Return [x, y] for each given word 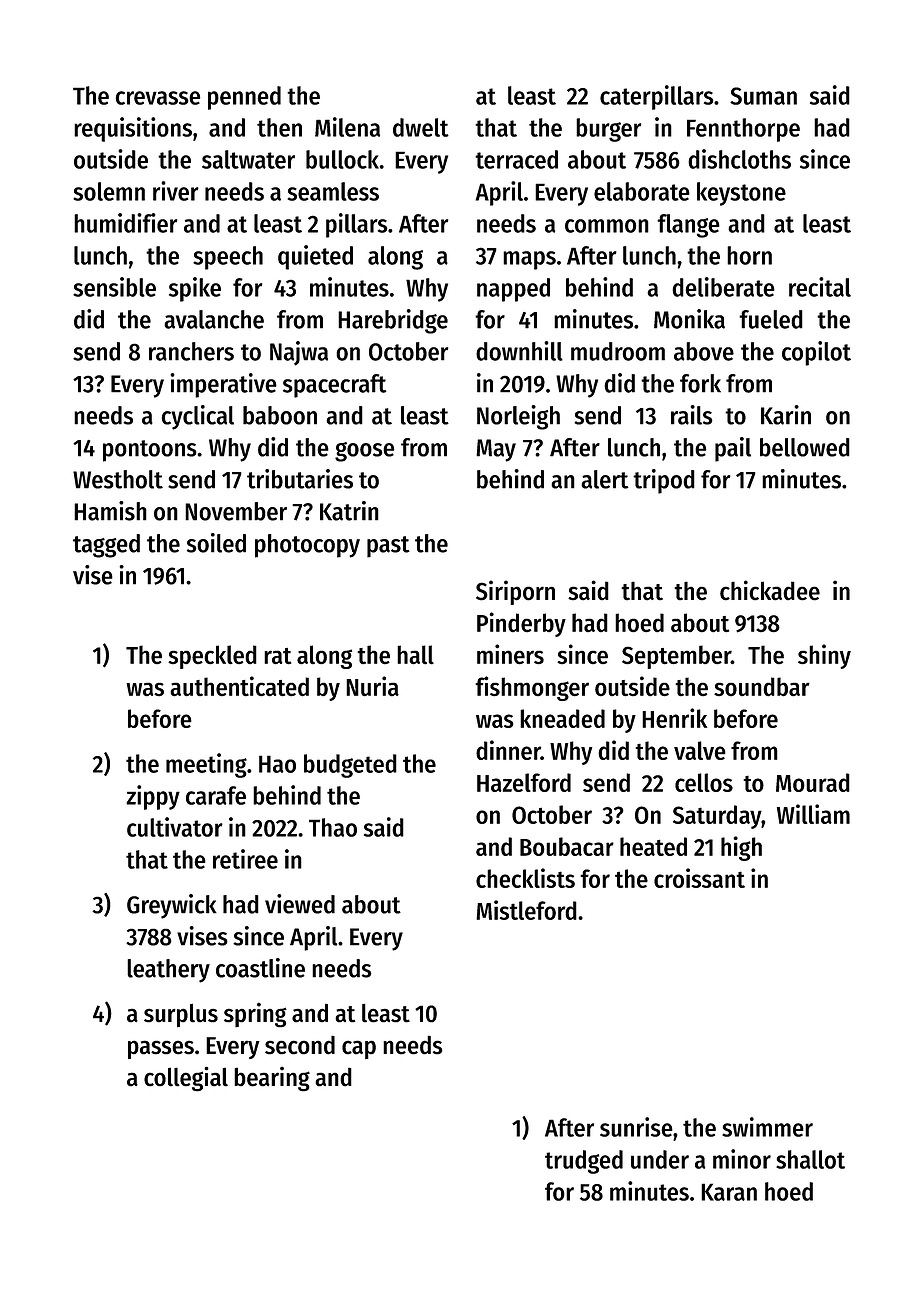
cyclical [198, 417]
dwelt [421, 127]
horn [749, 255]
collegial [186, 1079]
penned [244, 98]
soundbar [762, 687]
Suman [763, 96]
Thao [333, 827]
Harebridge [393, 321]
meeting [206, 765]
